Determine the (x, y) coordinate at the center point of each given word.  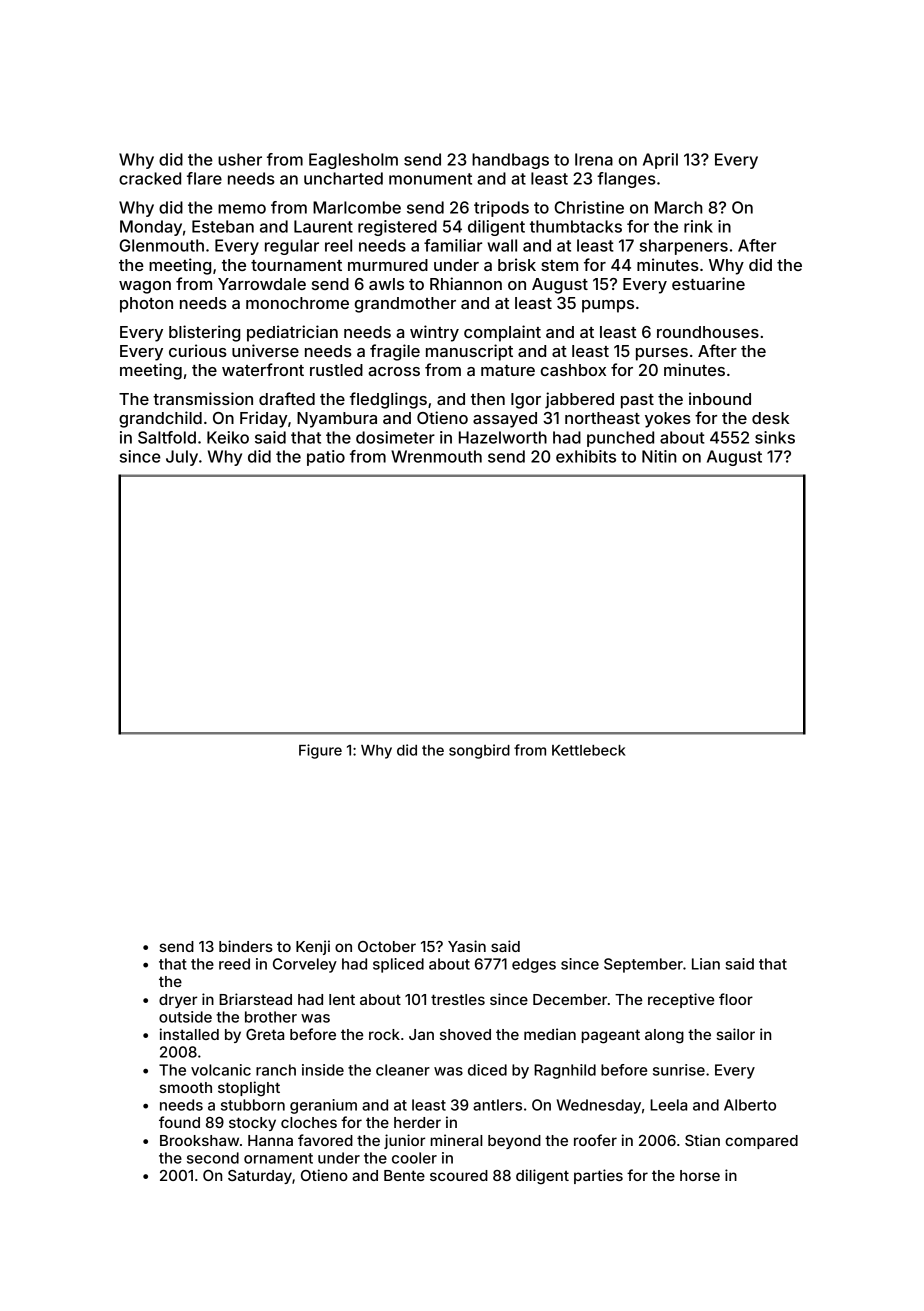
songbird (479, 751)
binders (246, 946)
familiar (453, 245)
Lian (706, 964)
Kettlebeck (589, 750)
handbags (510, 161)
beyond (514, 1142)
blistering (204, 333)
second (213, 1158)
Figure (320, 751)
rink (698, 226)
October (387, 946)
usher (240, 159)
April (660, 161)
